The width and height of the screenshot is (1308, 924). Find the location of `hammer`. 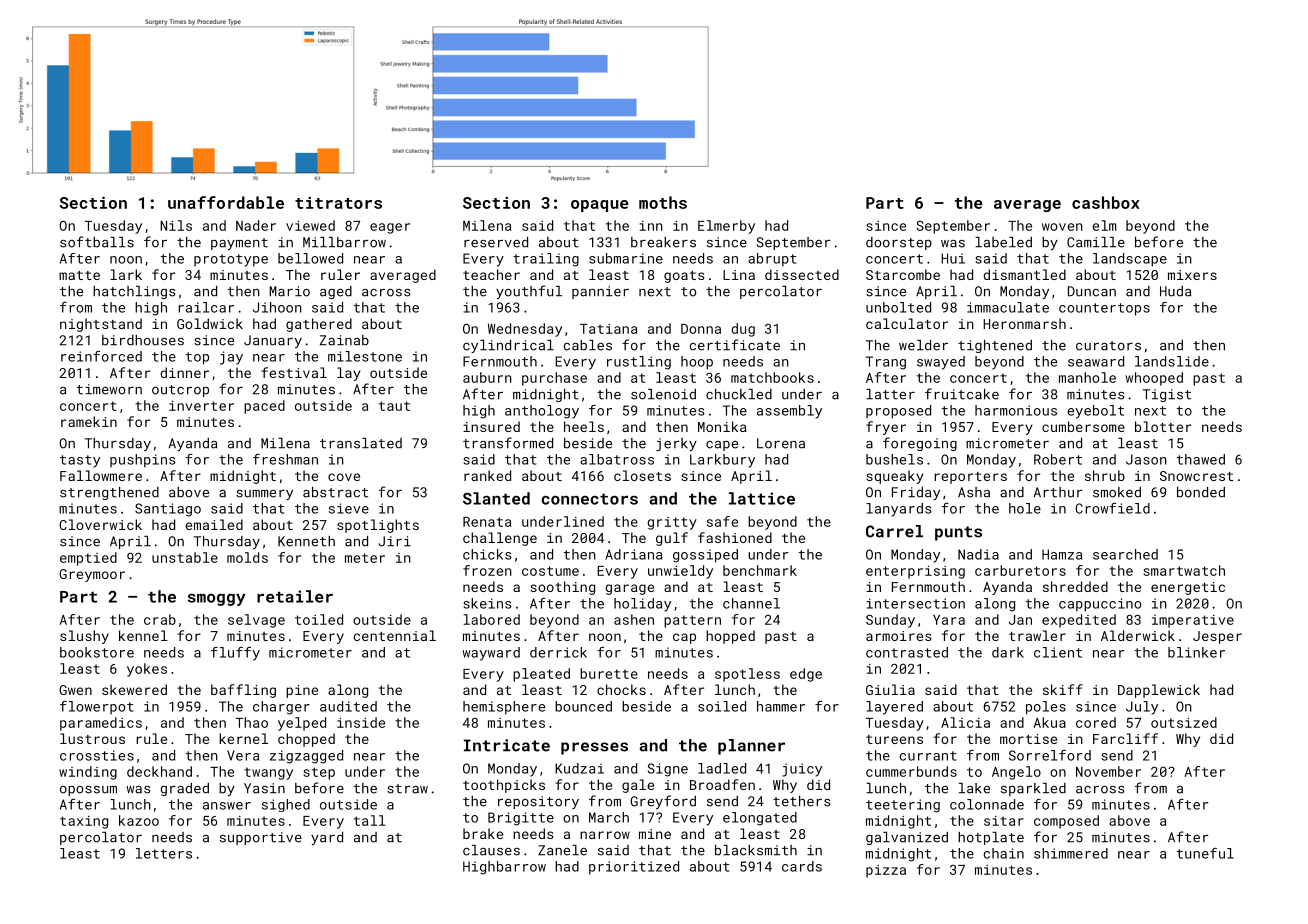

hammer is located at coordinates (781, 706).
